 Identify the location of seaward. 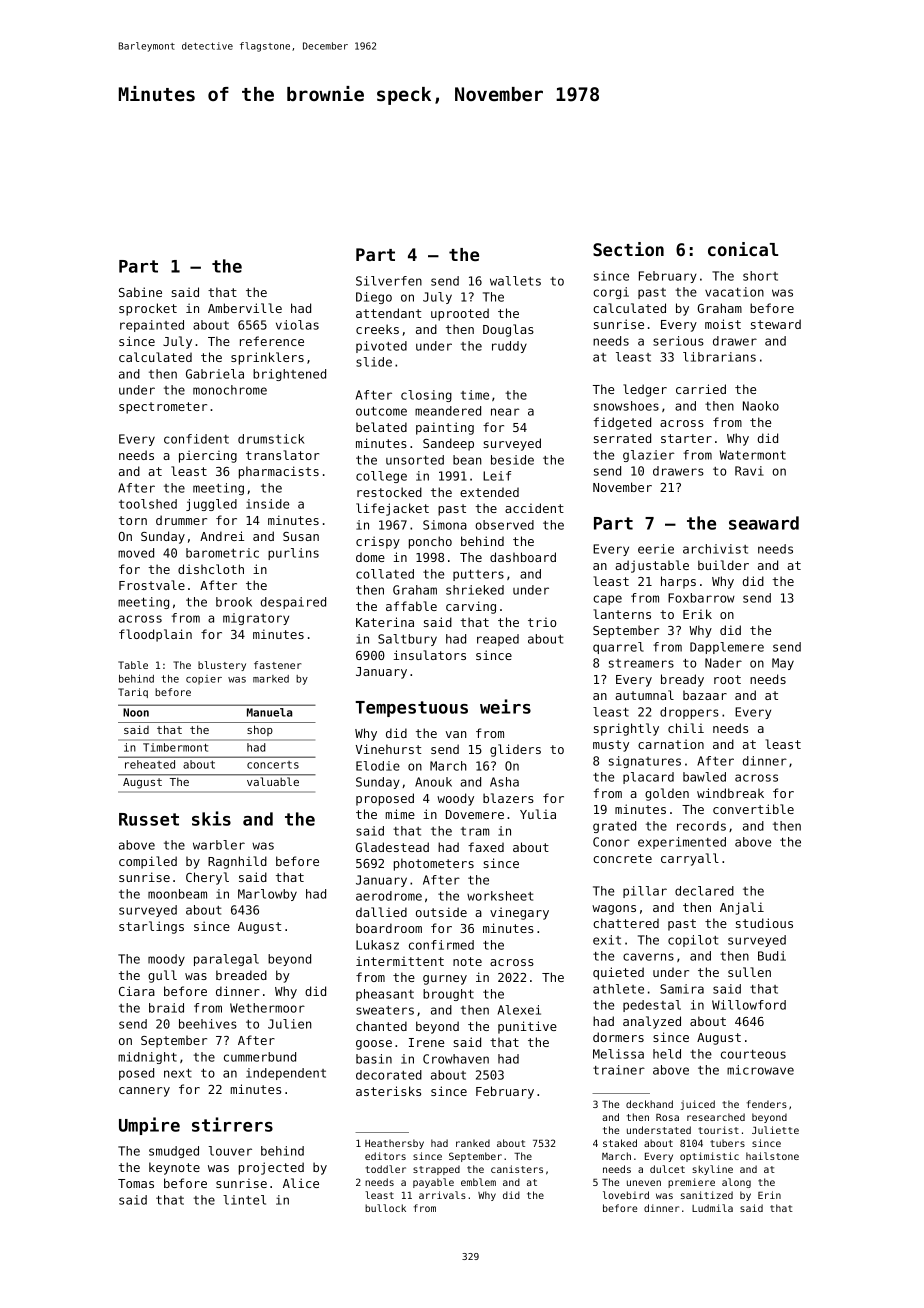
(764, 523).
